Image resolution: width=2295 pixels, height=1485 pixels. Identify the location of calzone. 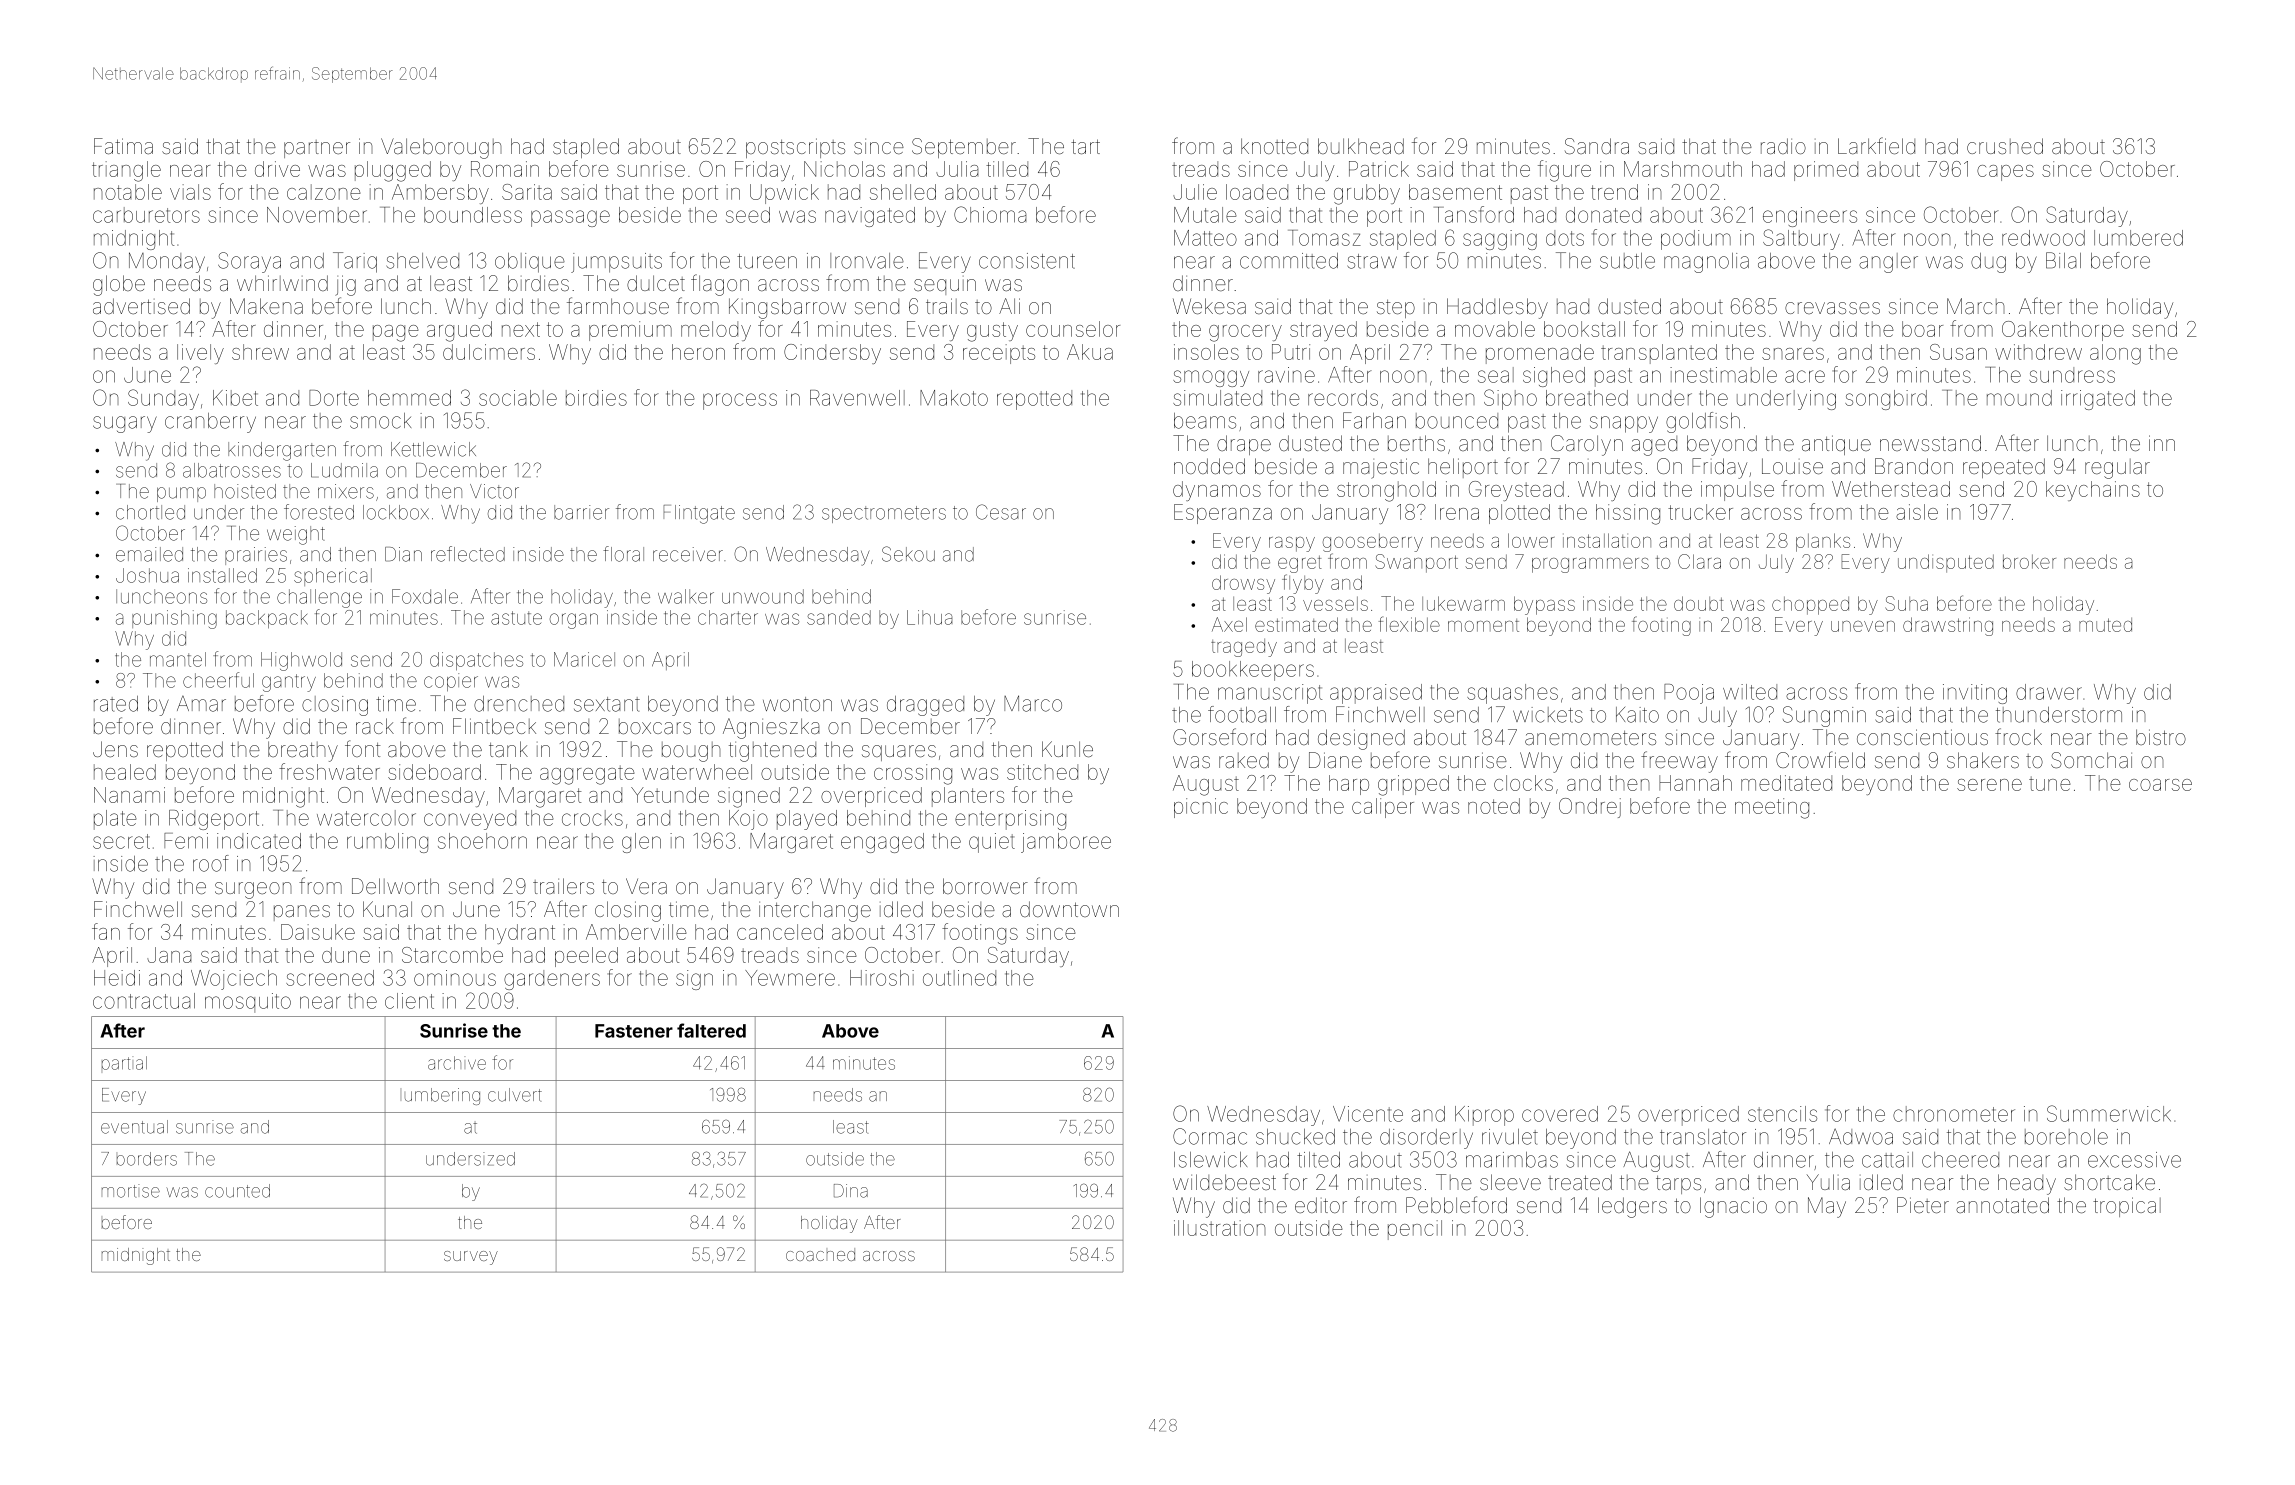
(324, 192).
